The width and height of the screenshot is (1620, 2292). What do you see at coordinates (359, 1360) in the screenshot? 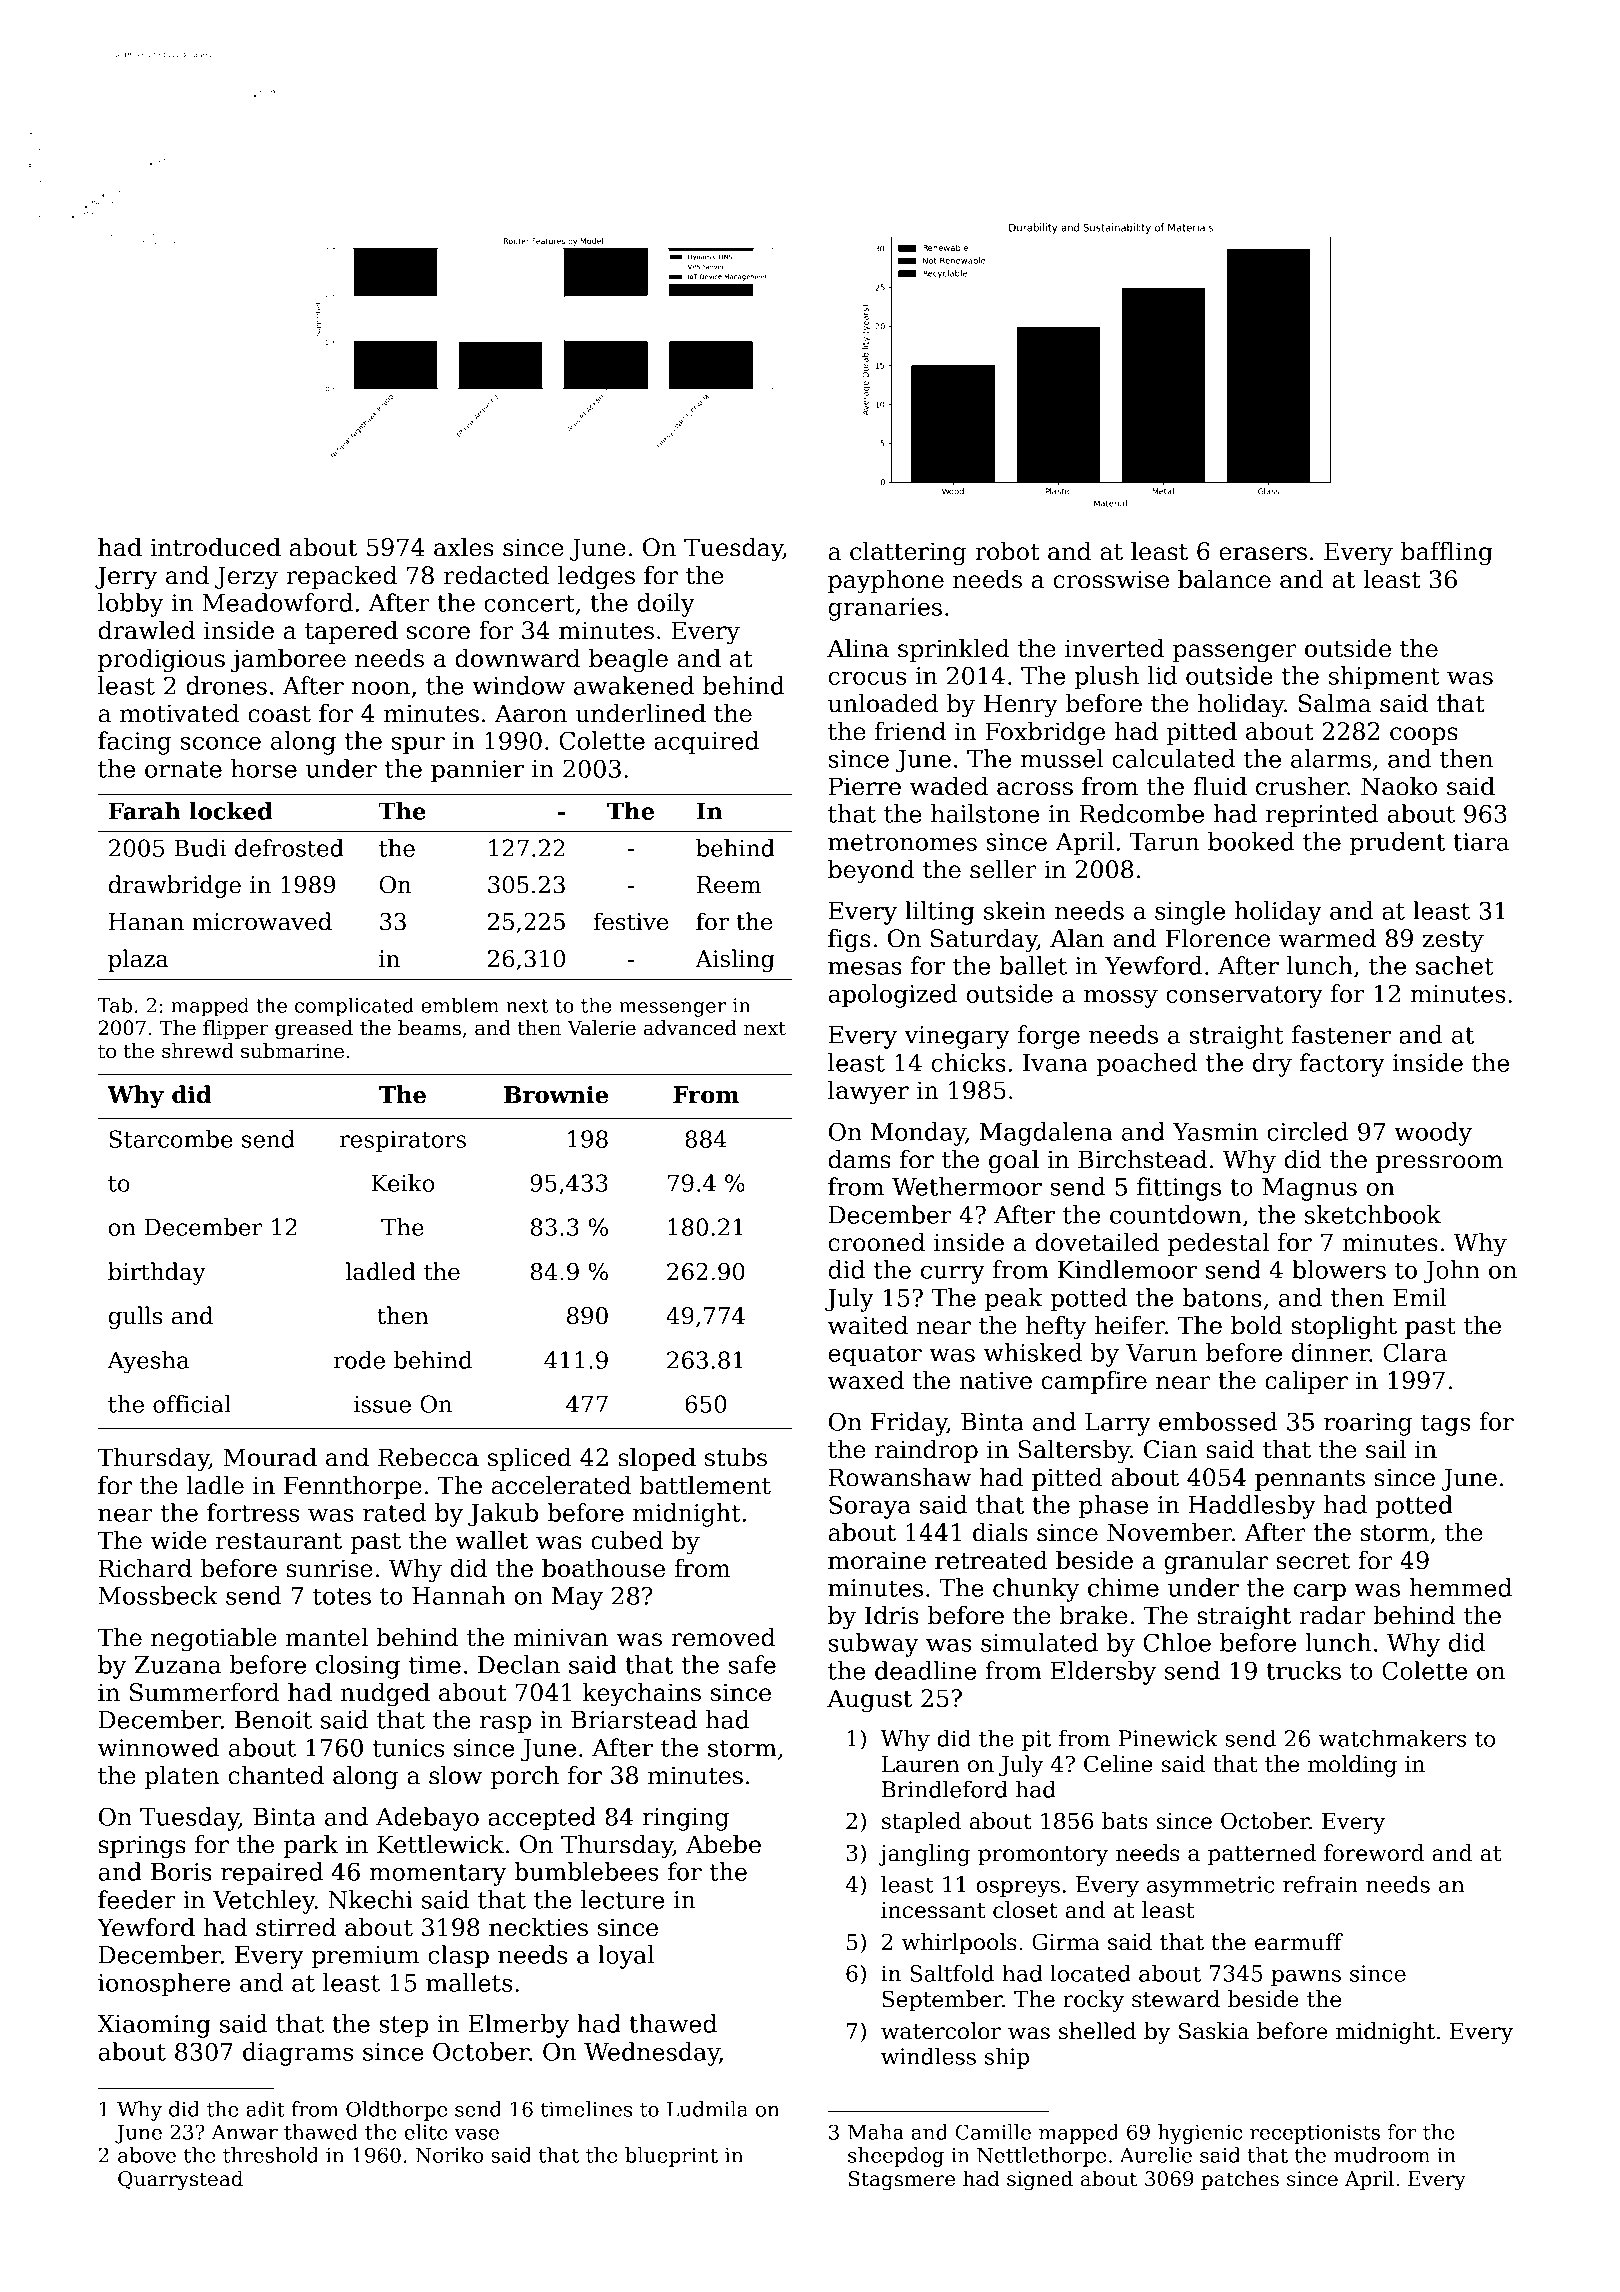
I see `rode` at bounding box center [359, 1360].
